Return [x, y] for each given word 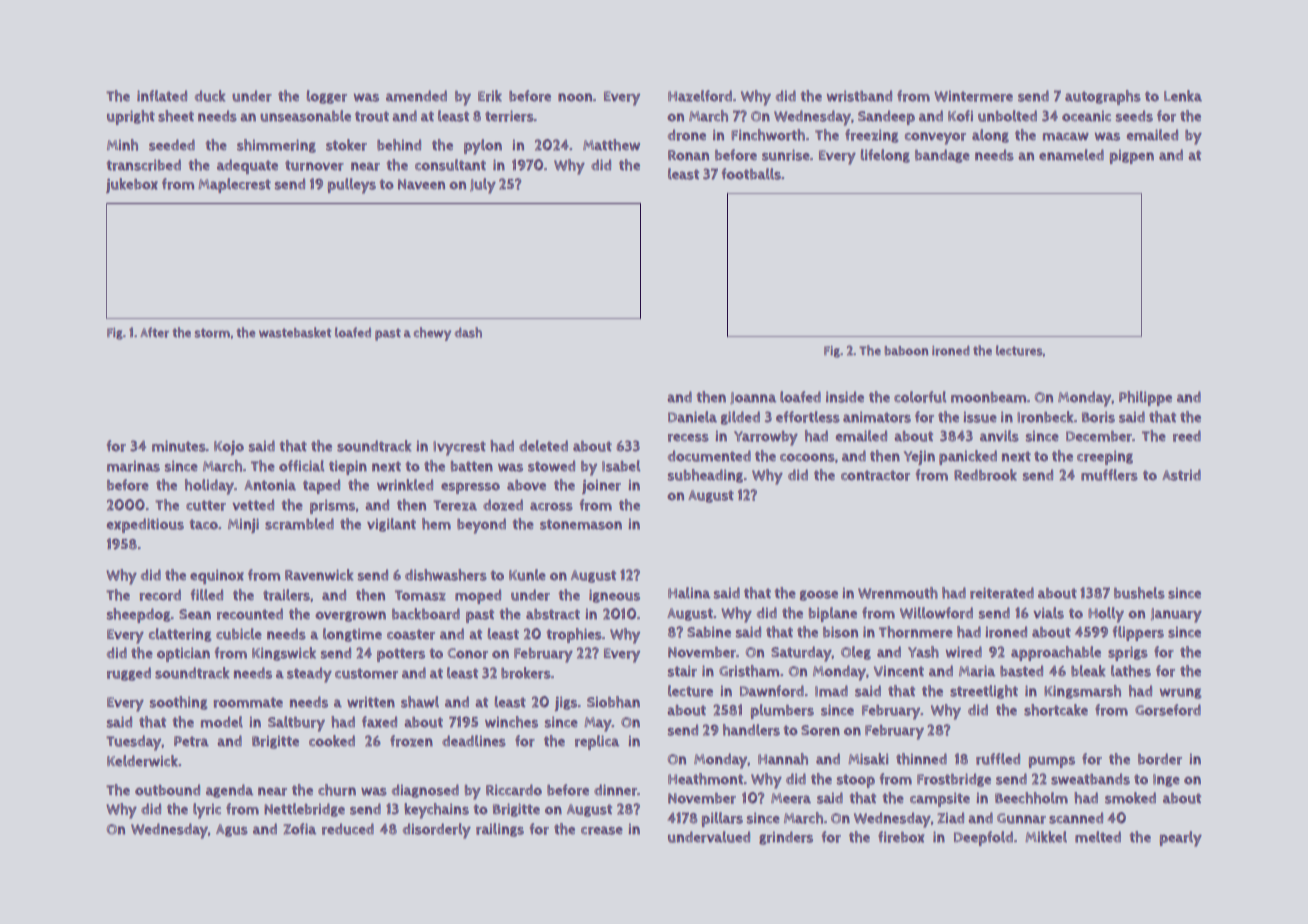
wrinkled [405, 485]
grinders [786, 838]
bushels [1139, 593]
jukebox [132, 185]
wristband [859, 96]
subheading [705, 476]
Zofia [299, 829]
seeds [1134, 116]
